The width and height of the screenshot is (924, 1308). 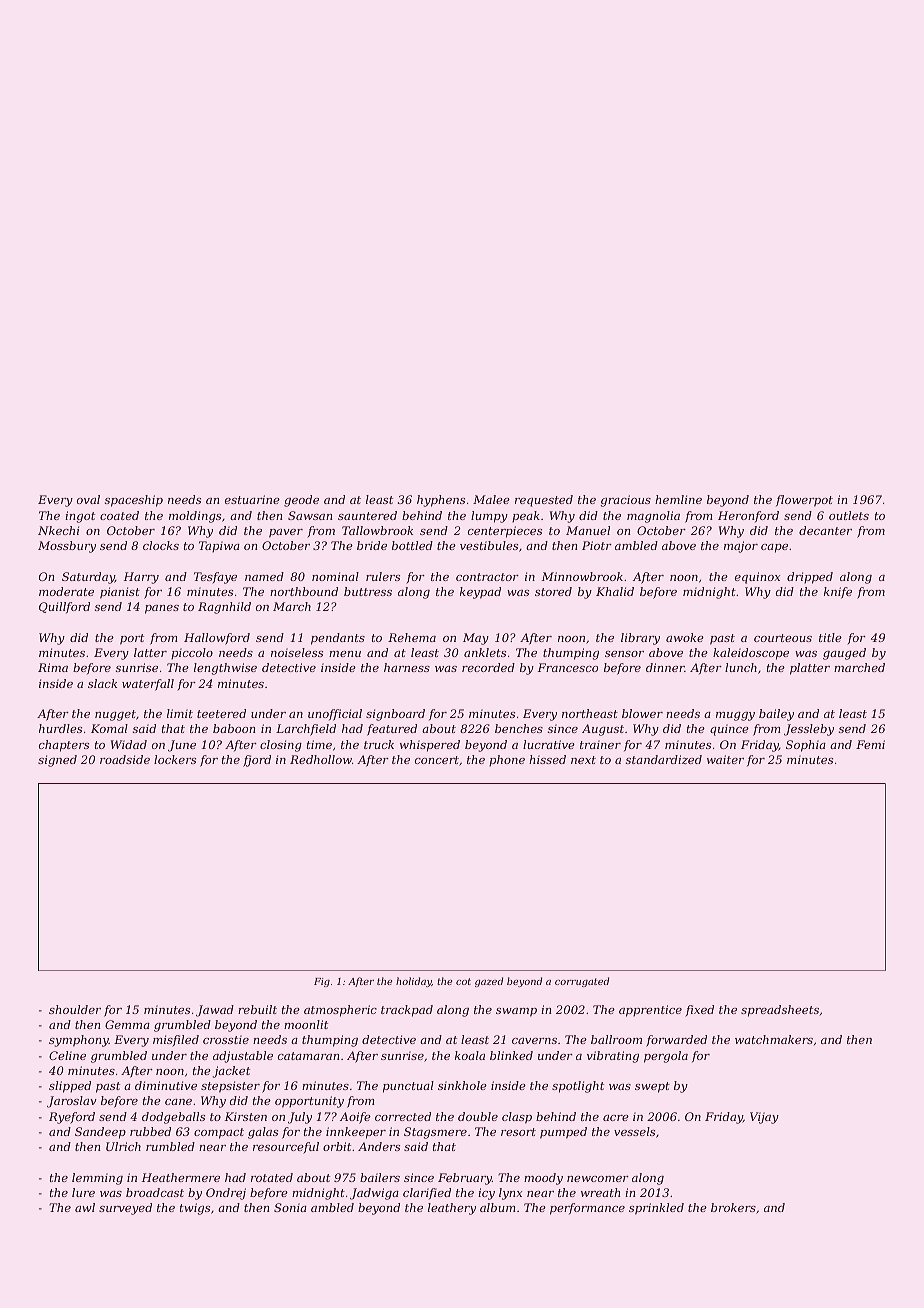 What do you see at coordinates (804, 501) in the screenshot?
I see `flowerpot` at bounding box center [804, 501].
